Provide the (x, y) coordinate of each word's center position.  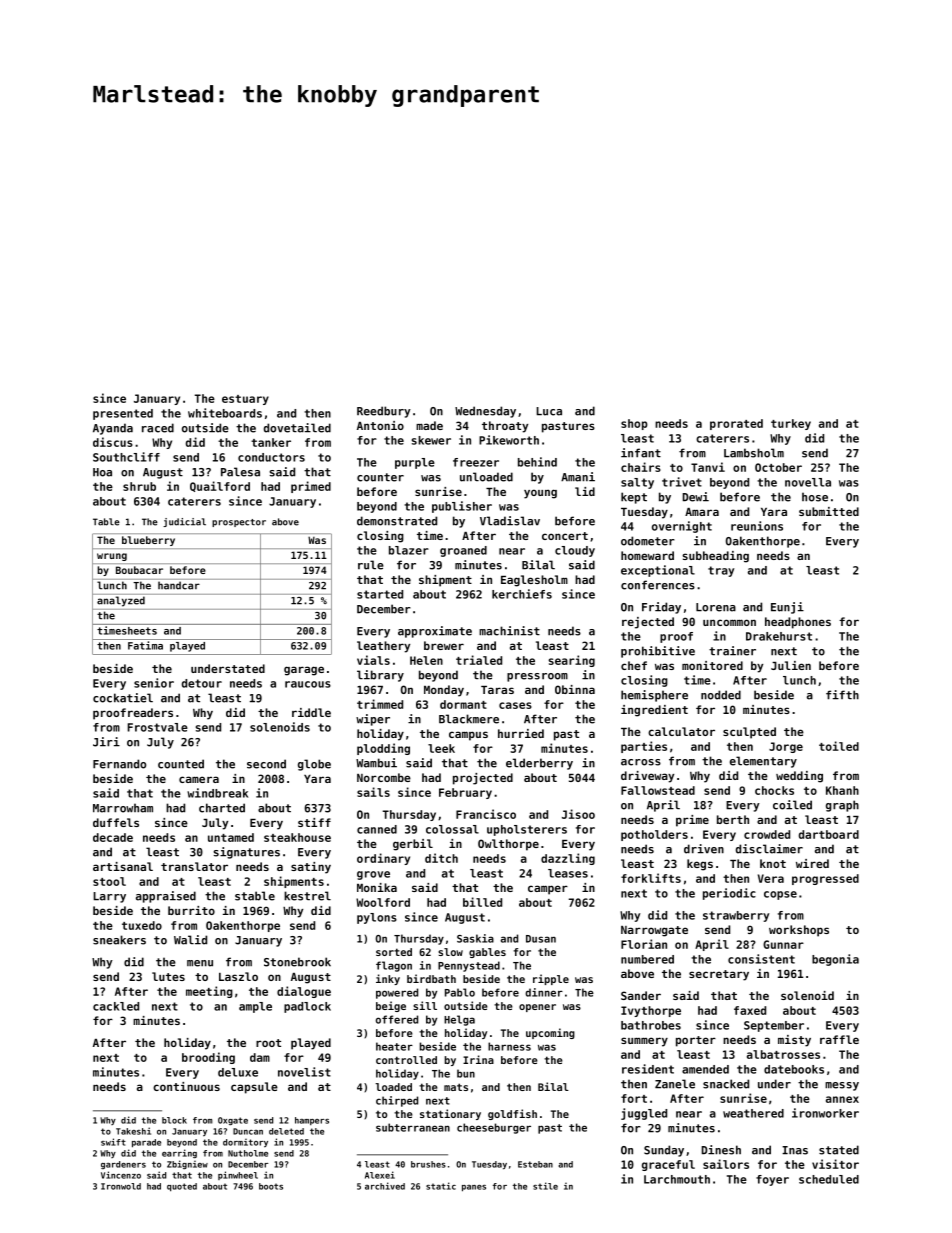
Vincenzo (121, 1175)
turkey (791, 424)
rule (371, 565)
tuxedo (142, 925)
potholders (654, 835)
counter (380, 477)
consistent (761, 959)
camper (548, 890)
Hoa (102, 472)
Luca (549, 411)
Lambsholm (754, 453)
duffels (116, 822)
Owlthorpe (508, 845)
